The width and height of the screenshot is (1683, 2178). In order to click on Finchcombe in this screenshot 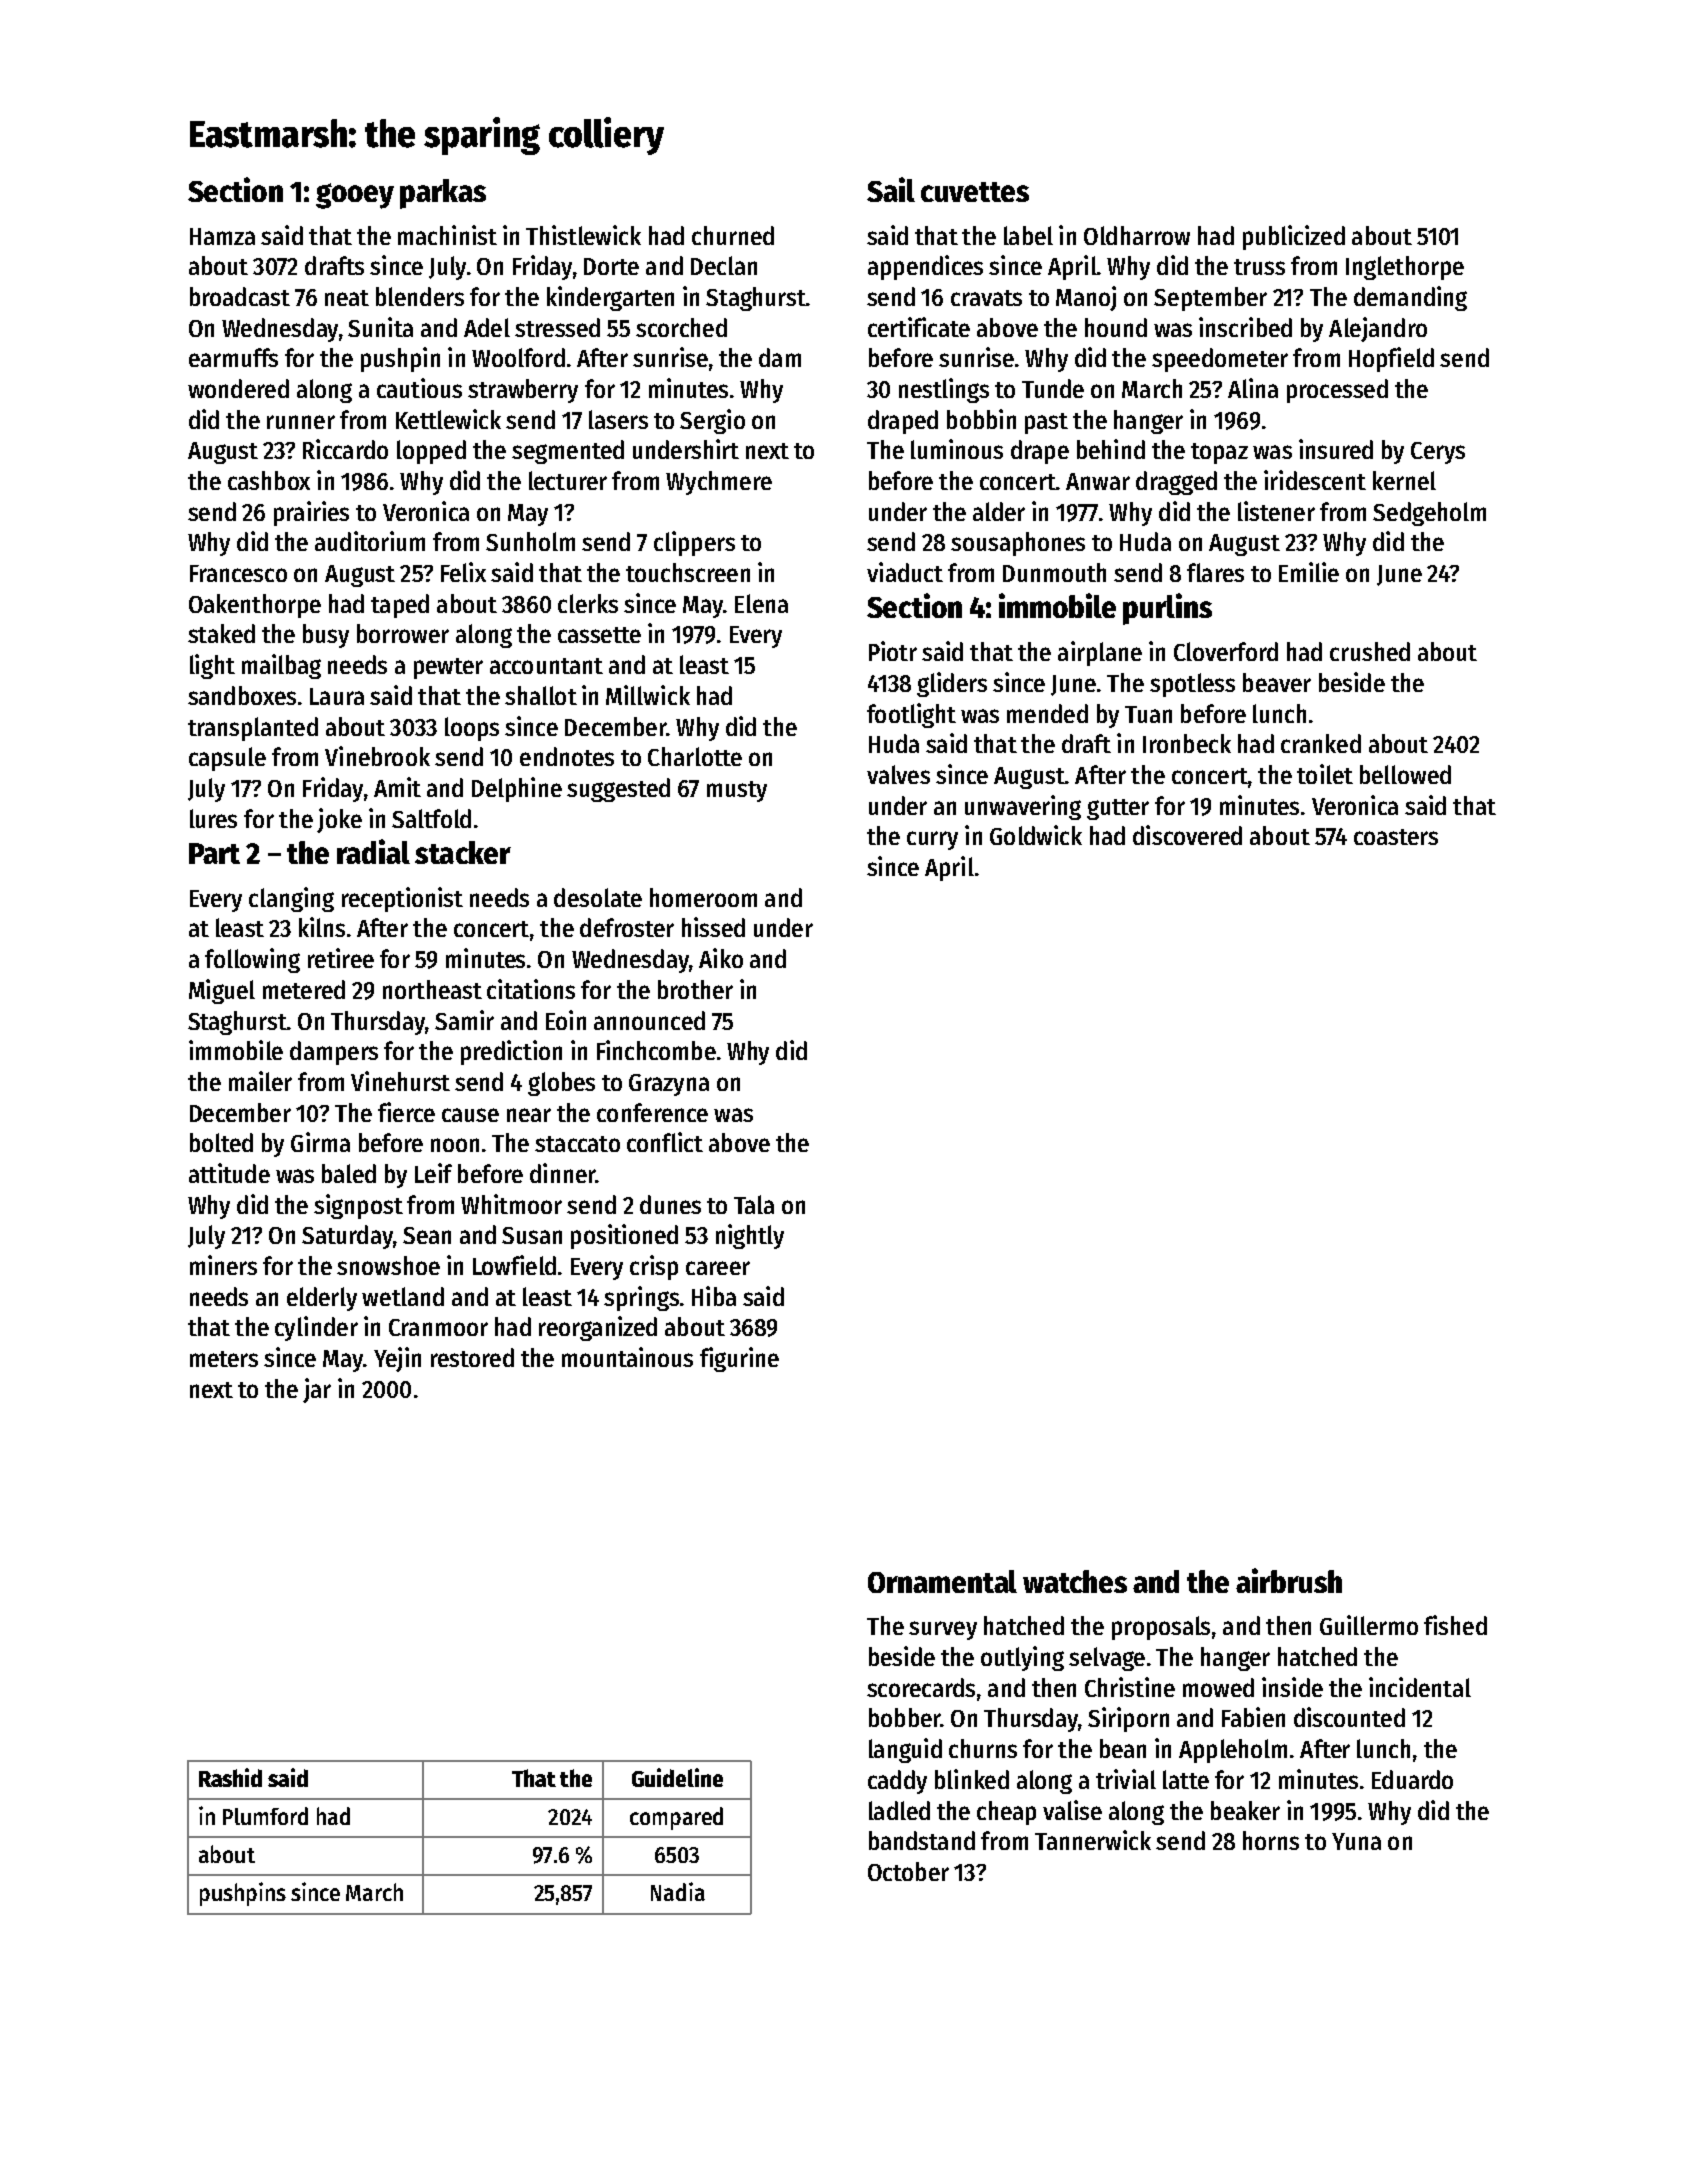, I will do `click(656, 1050)`.
